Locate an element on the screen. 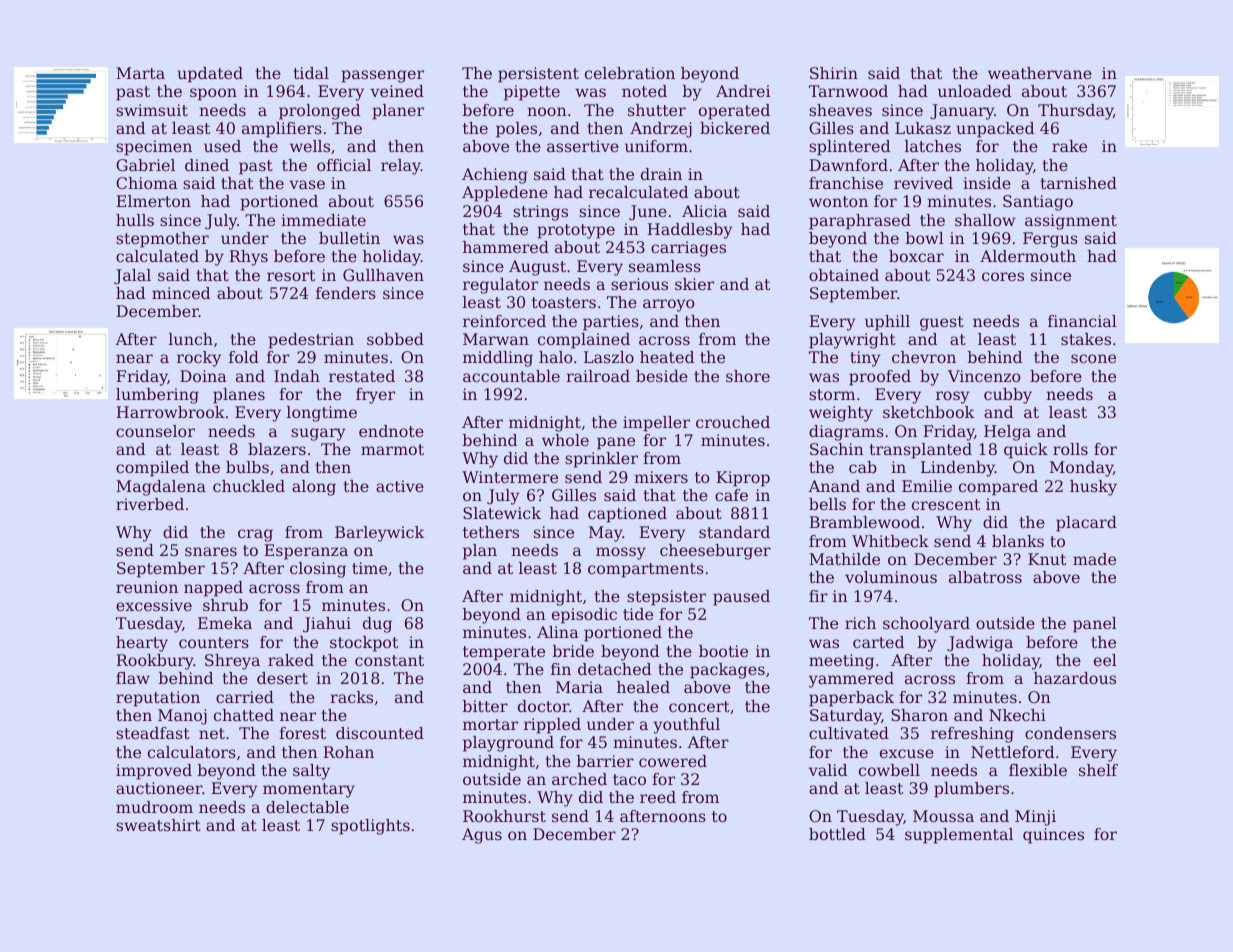 Image resolution: width=1233 pixels, height=952 pixels. Nkechi is located at coordinates (1017, 715).
